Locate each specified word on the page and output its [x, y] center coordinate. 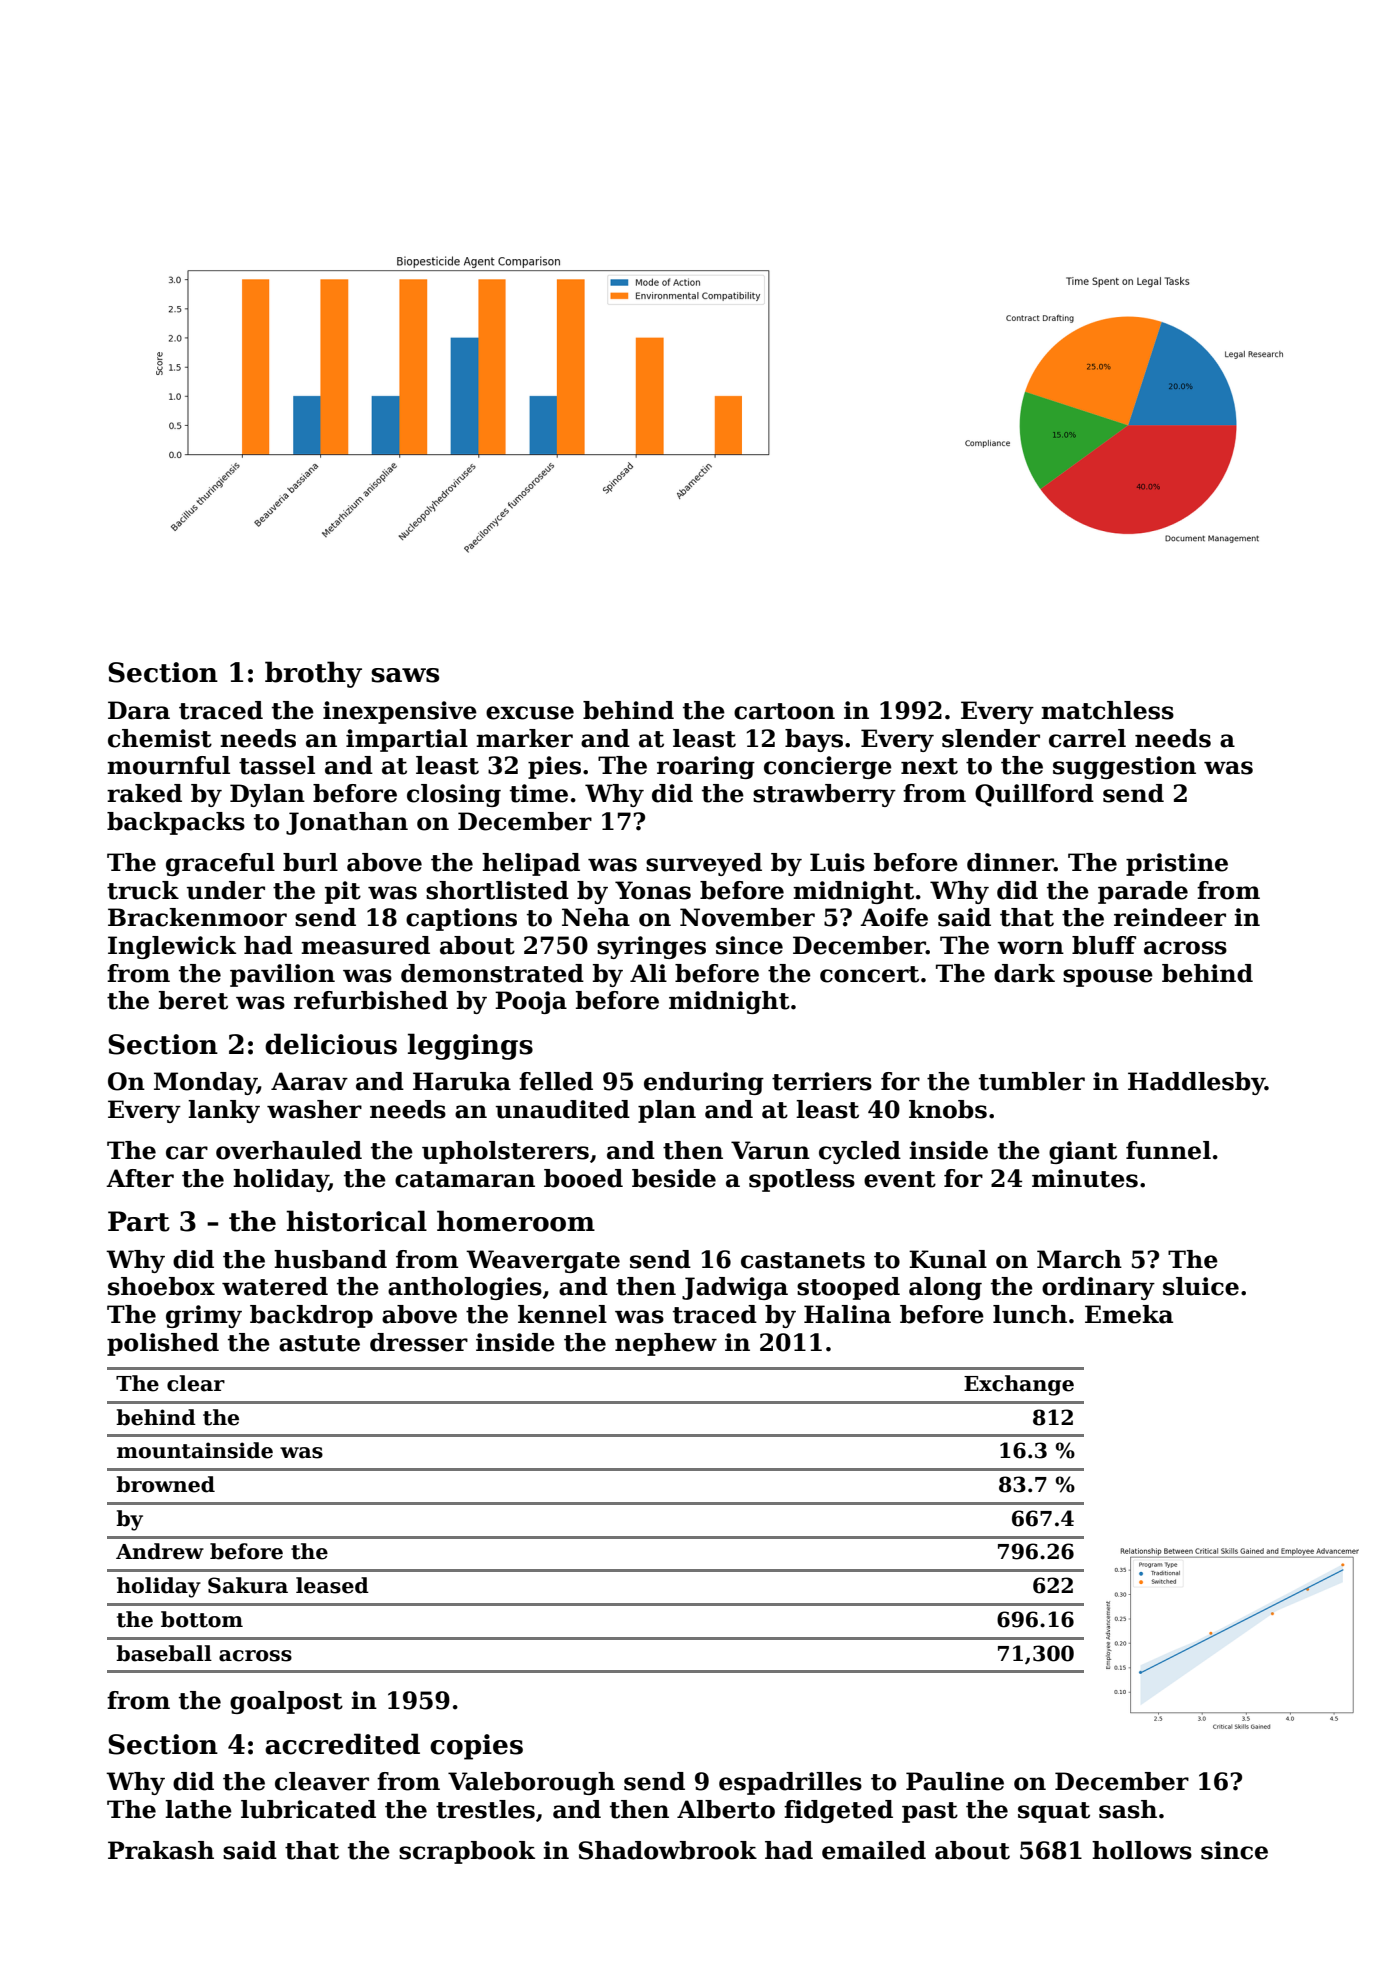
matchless [1107, 710]
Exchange [1019, 1385]
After [140, 1178]
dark [1024, 973]
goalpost [286, 1702]
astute [319, 1343]
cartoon [784, 711]
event [900, 1179]
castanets [803, 1260]
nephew [666, 1344]
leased [332, 1585]
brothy [313, 674]
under [226, 890]
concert [869, 974]
